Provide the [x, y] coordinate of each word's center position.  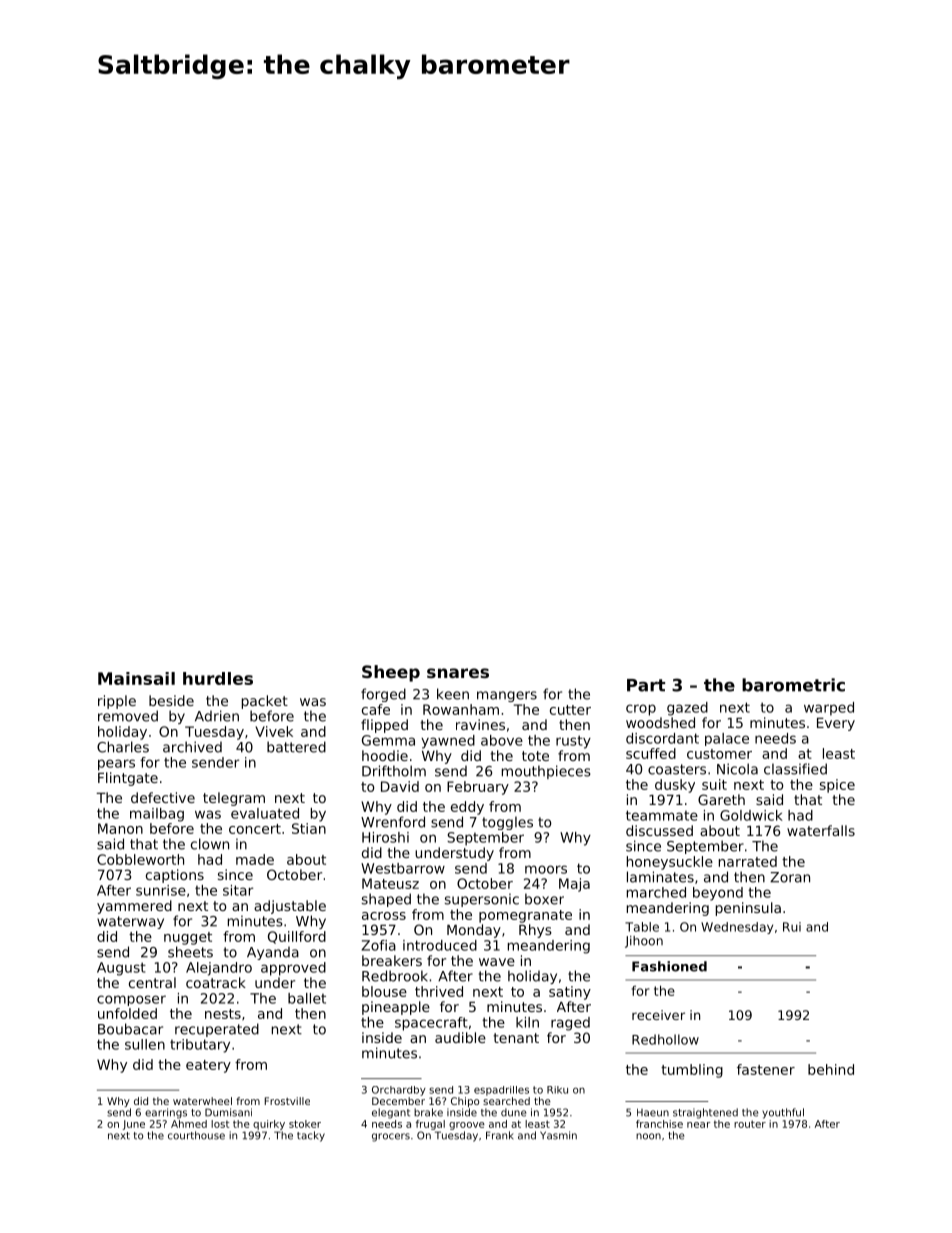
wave [497, 962]
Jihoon [644, 942]
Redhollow [665, 1039]
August [121, 969]
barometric [793, 685]
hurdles [218, 678]
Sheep [391, 673]
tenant [516, 1038]
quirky [269, 1125]
